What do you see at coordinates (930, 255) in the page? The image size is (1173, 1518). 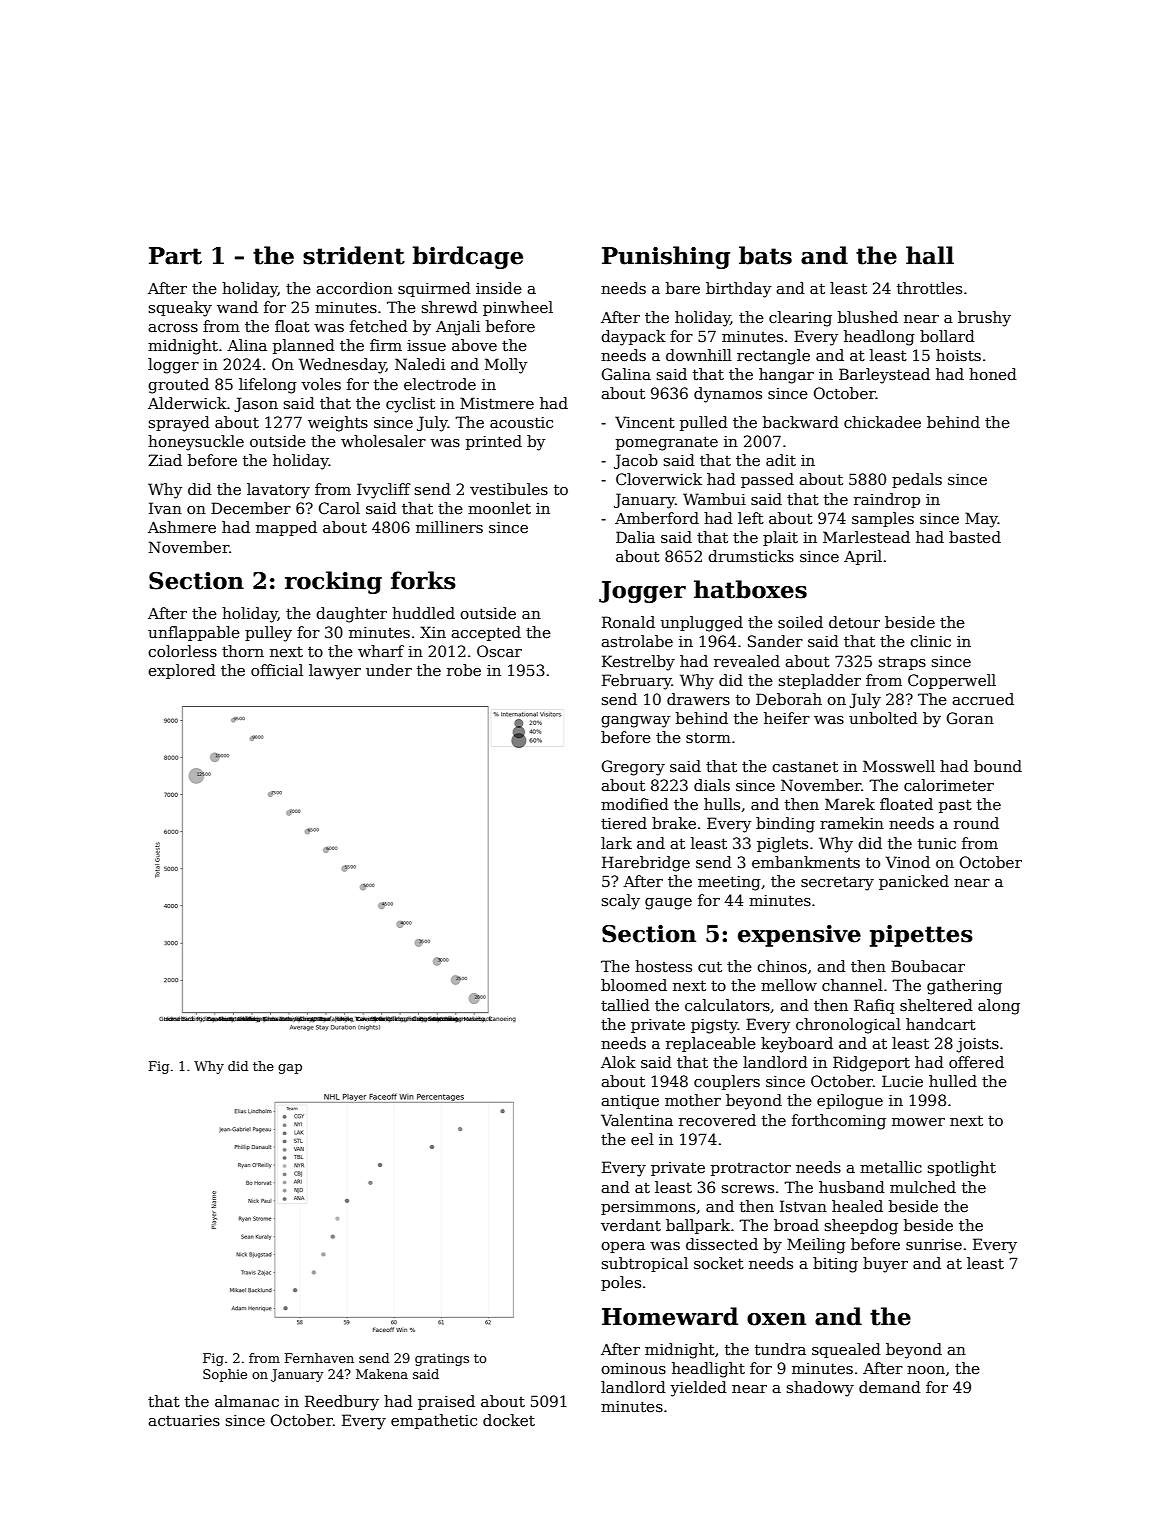 I see `hall` at bounding box center [930, 255].
